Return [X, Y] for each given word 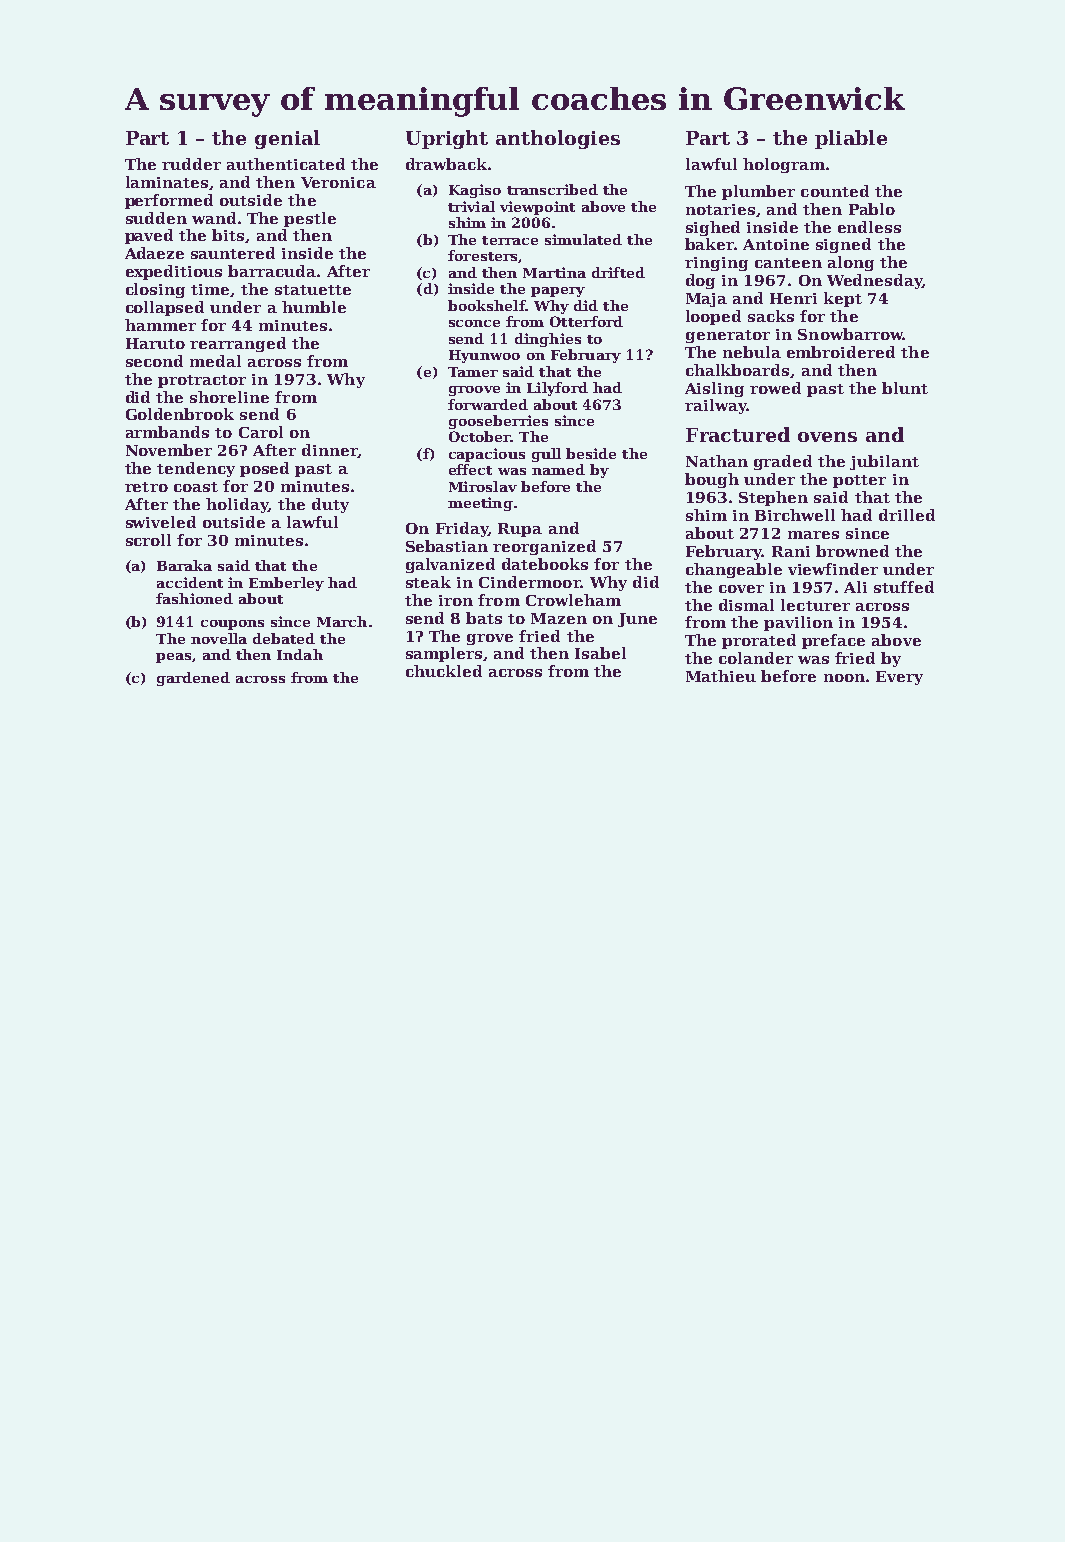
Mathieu [721, 676]
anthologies [558, 139]
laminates [167, 182]
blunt [905, 388]
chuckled [444, 671]
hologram [784, 165]
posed [264, 469]
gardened [193, 679]
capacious [487, 455]
